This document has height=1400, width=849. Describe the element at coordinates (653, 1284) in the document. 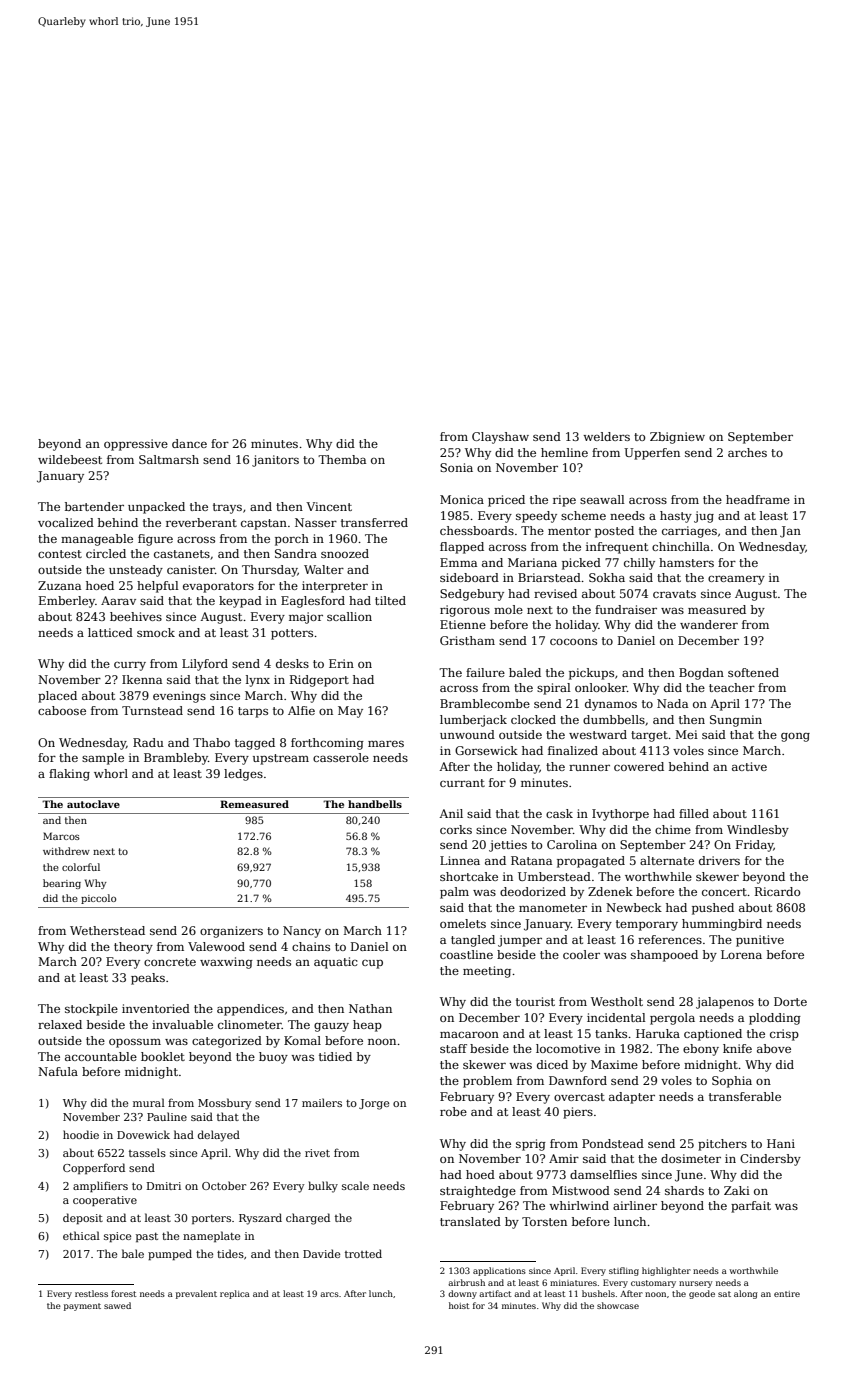

I see `customary` at that location.
